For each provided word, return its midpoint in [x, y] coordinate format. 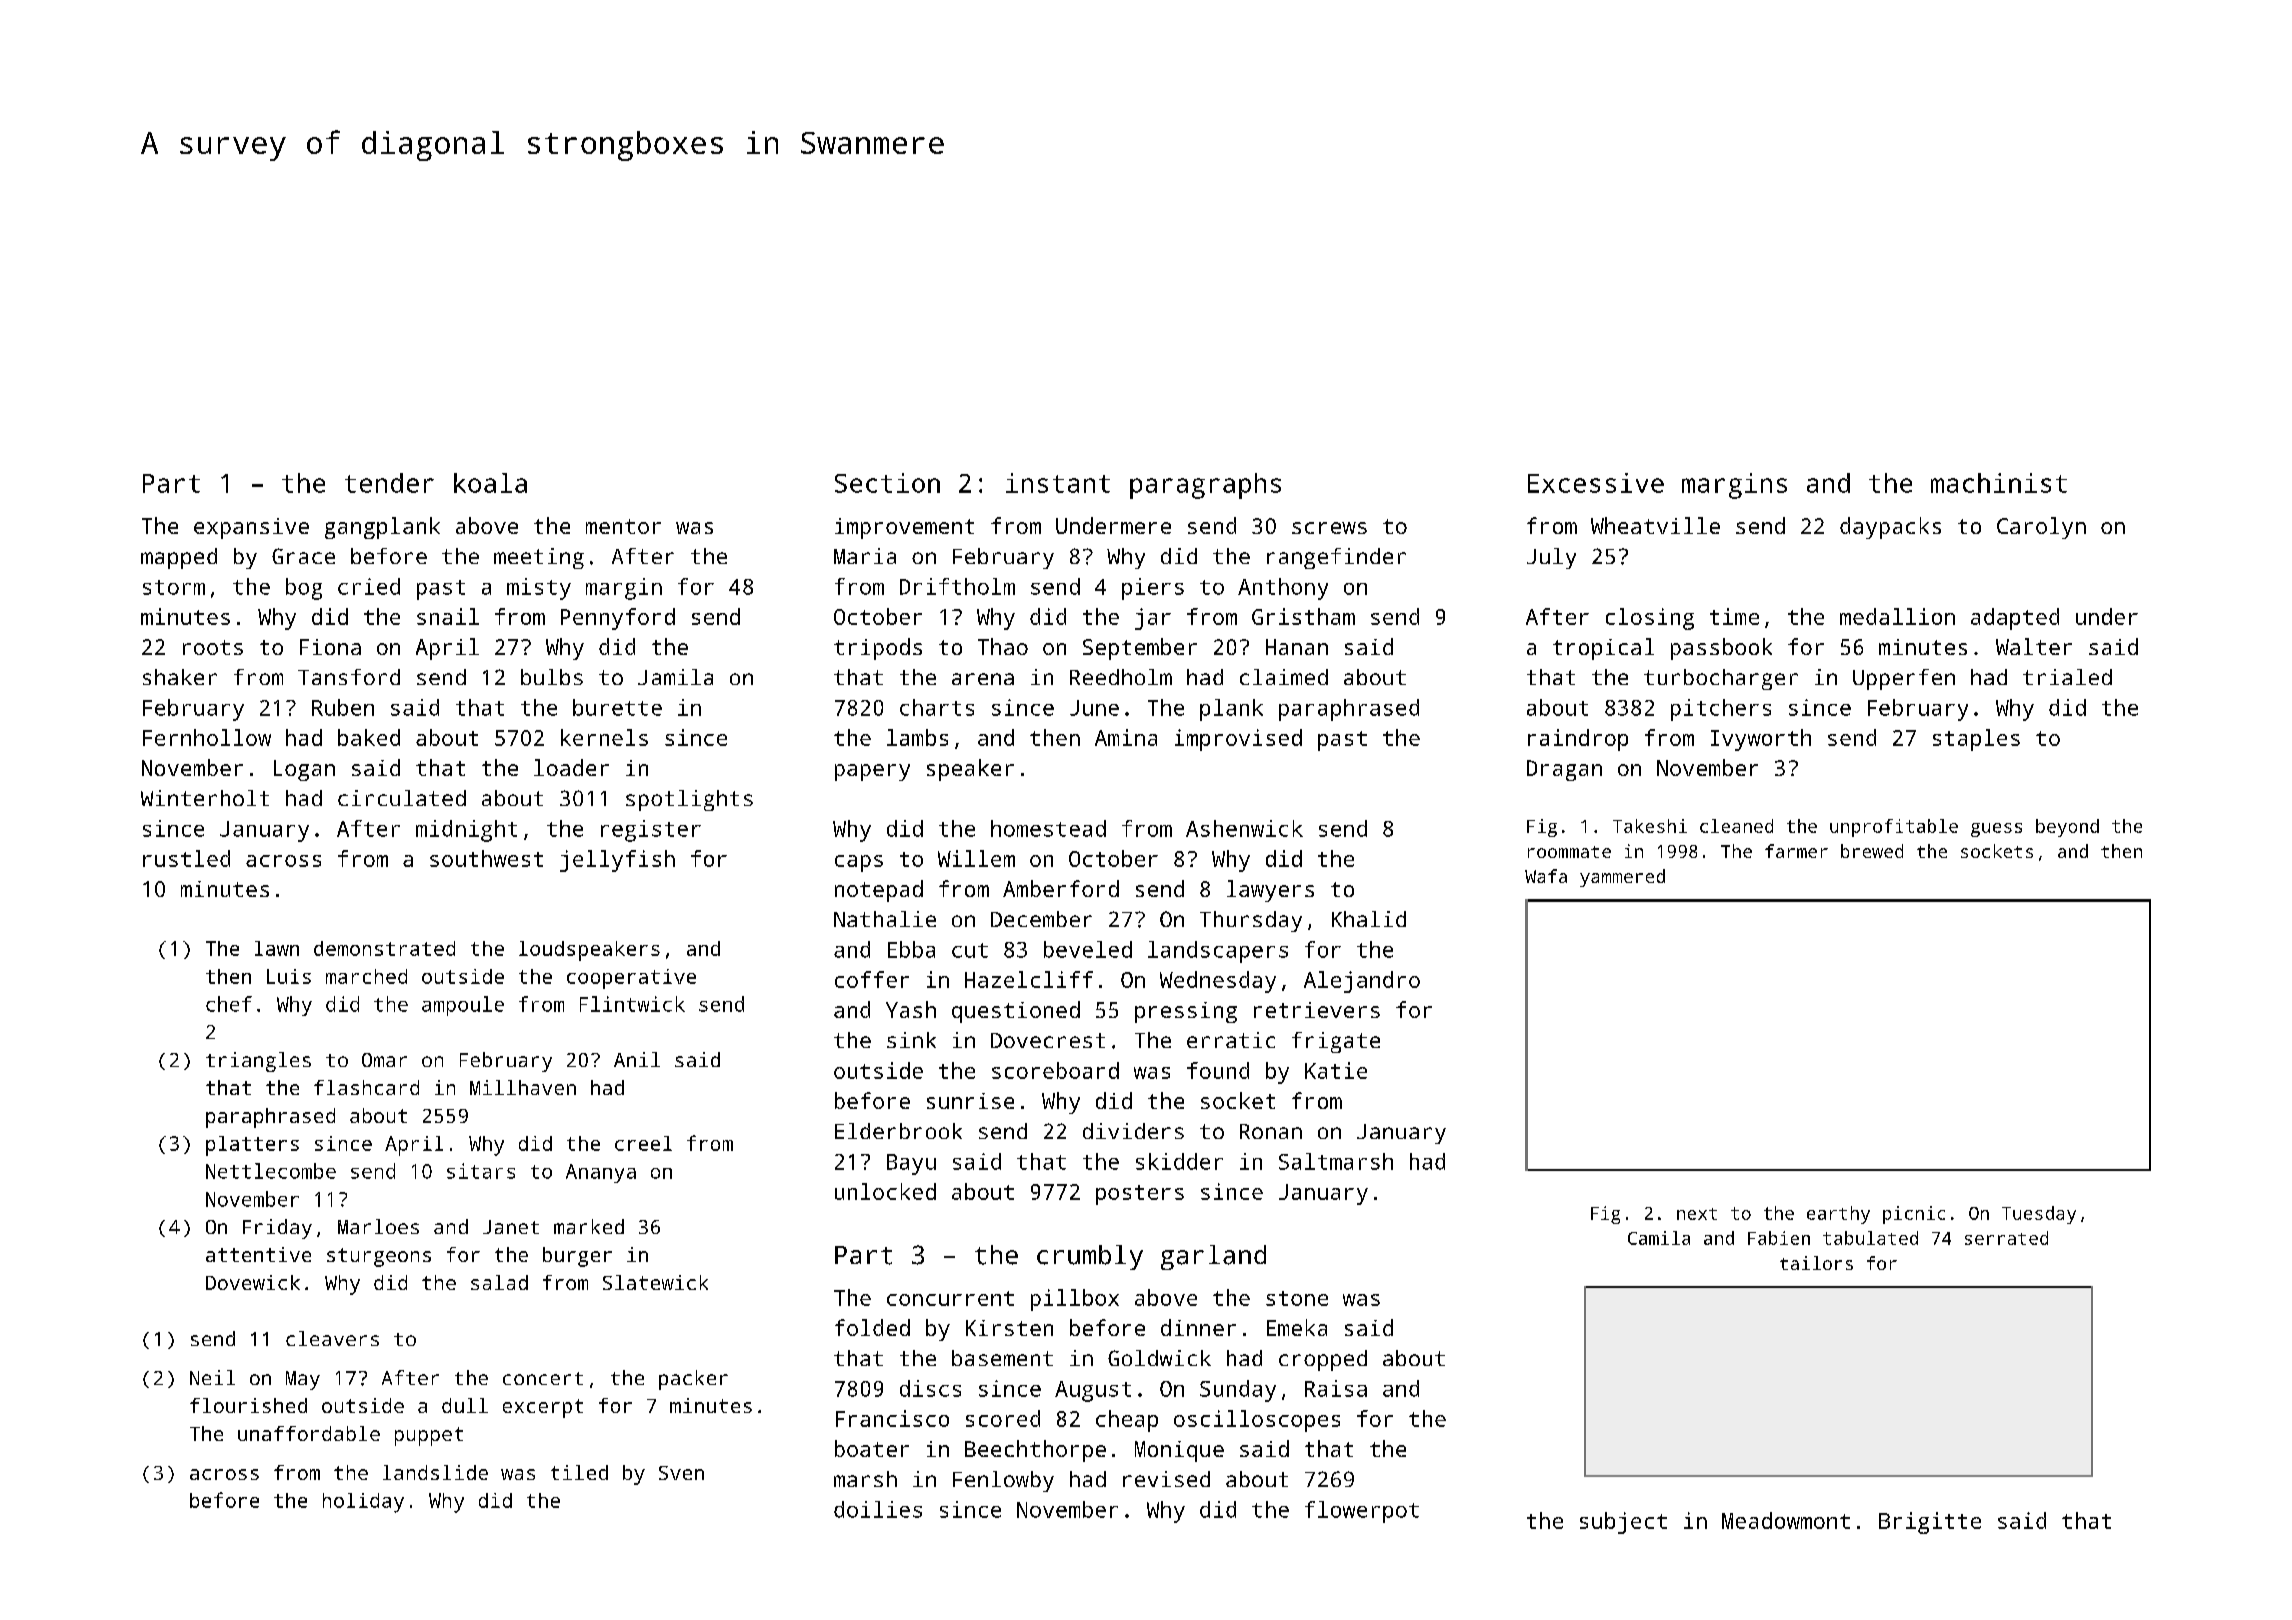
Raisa [1336, 1388]
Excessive [1596, 483]
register [651, 831]
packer [693, 1380]
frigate [1336, 1042]
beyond [2067, 828]
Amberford [1061, 888]
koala [490, 483]
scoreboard [1055, 1070]
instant [1058, 483]
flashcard [366, 1087]
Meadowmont [1786, 1520]
